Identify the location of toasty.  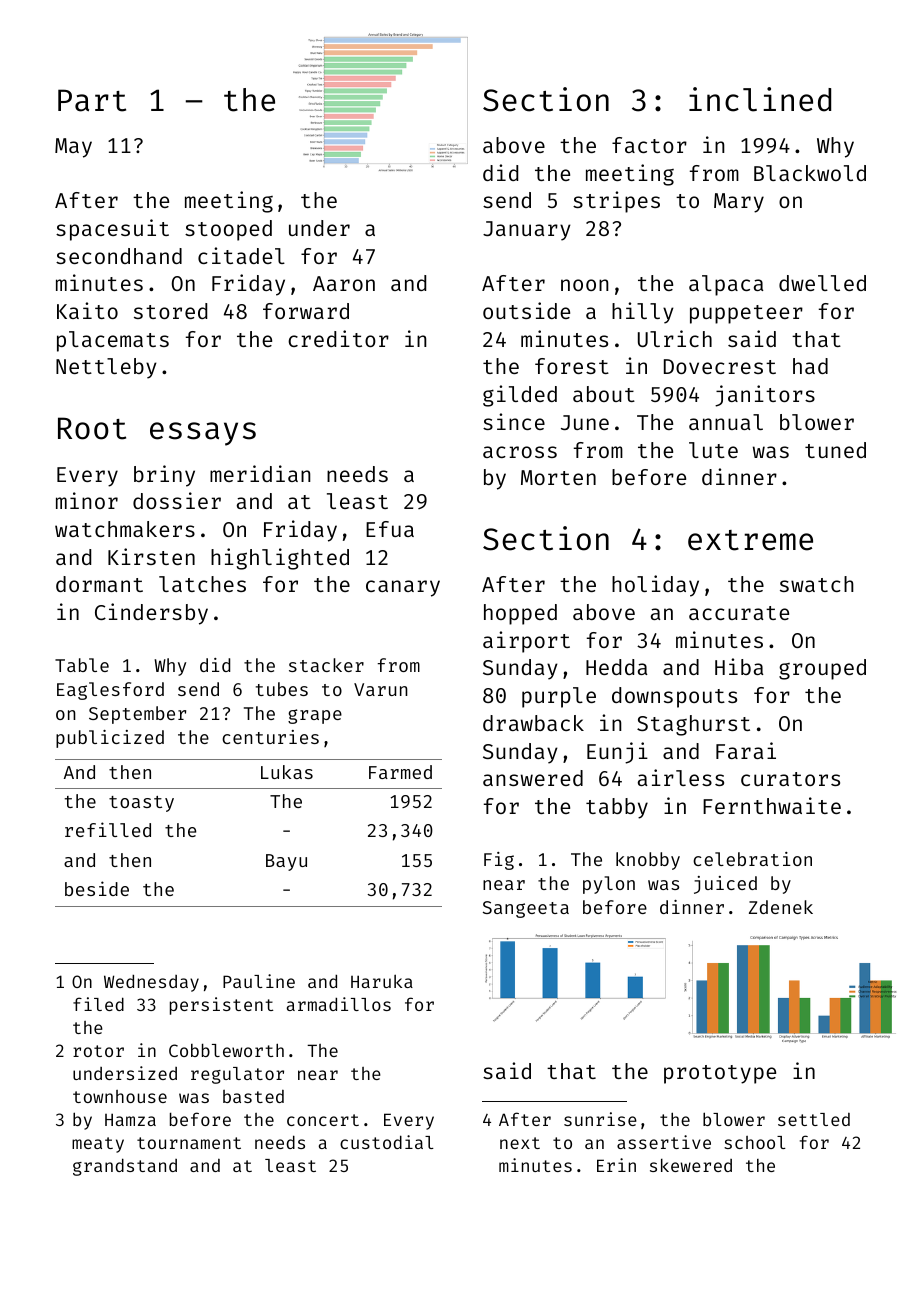
(141, 804).
